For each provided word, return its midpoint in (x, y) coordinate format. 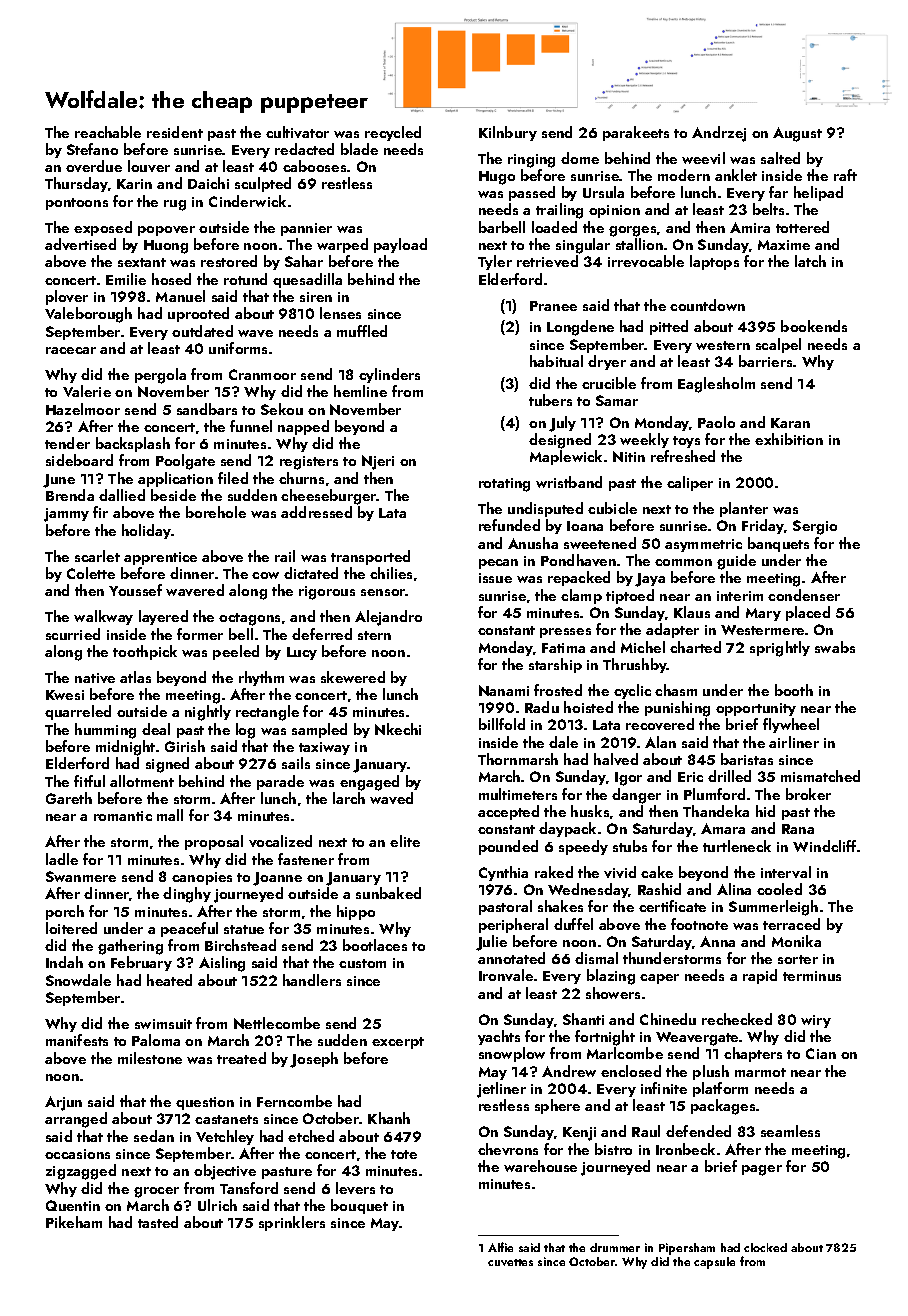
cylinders (389, 375)
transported (370, 557)
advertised (80, 244)
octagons (249, 619)
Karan (790, 423)
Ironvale (506, 975)
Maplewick (566, 457)
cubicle (612, 508)
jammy (66, 515)
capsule (714, 1263)
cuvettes (510, 1262)
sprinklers (292, 1223)
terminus (812, 976)
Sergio (815, 527)
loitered (71, 928)
